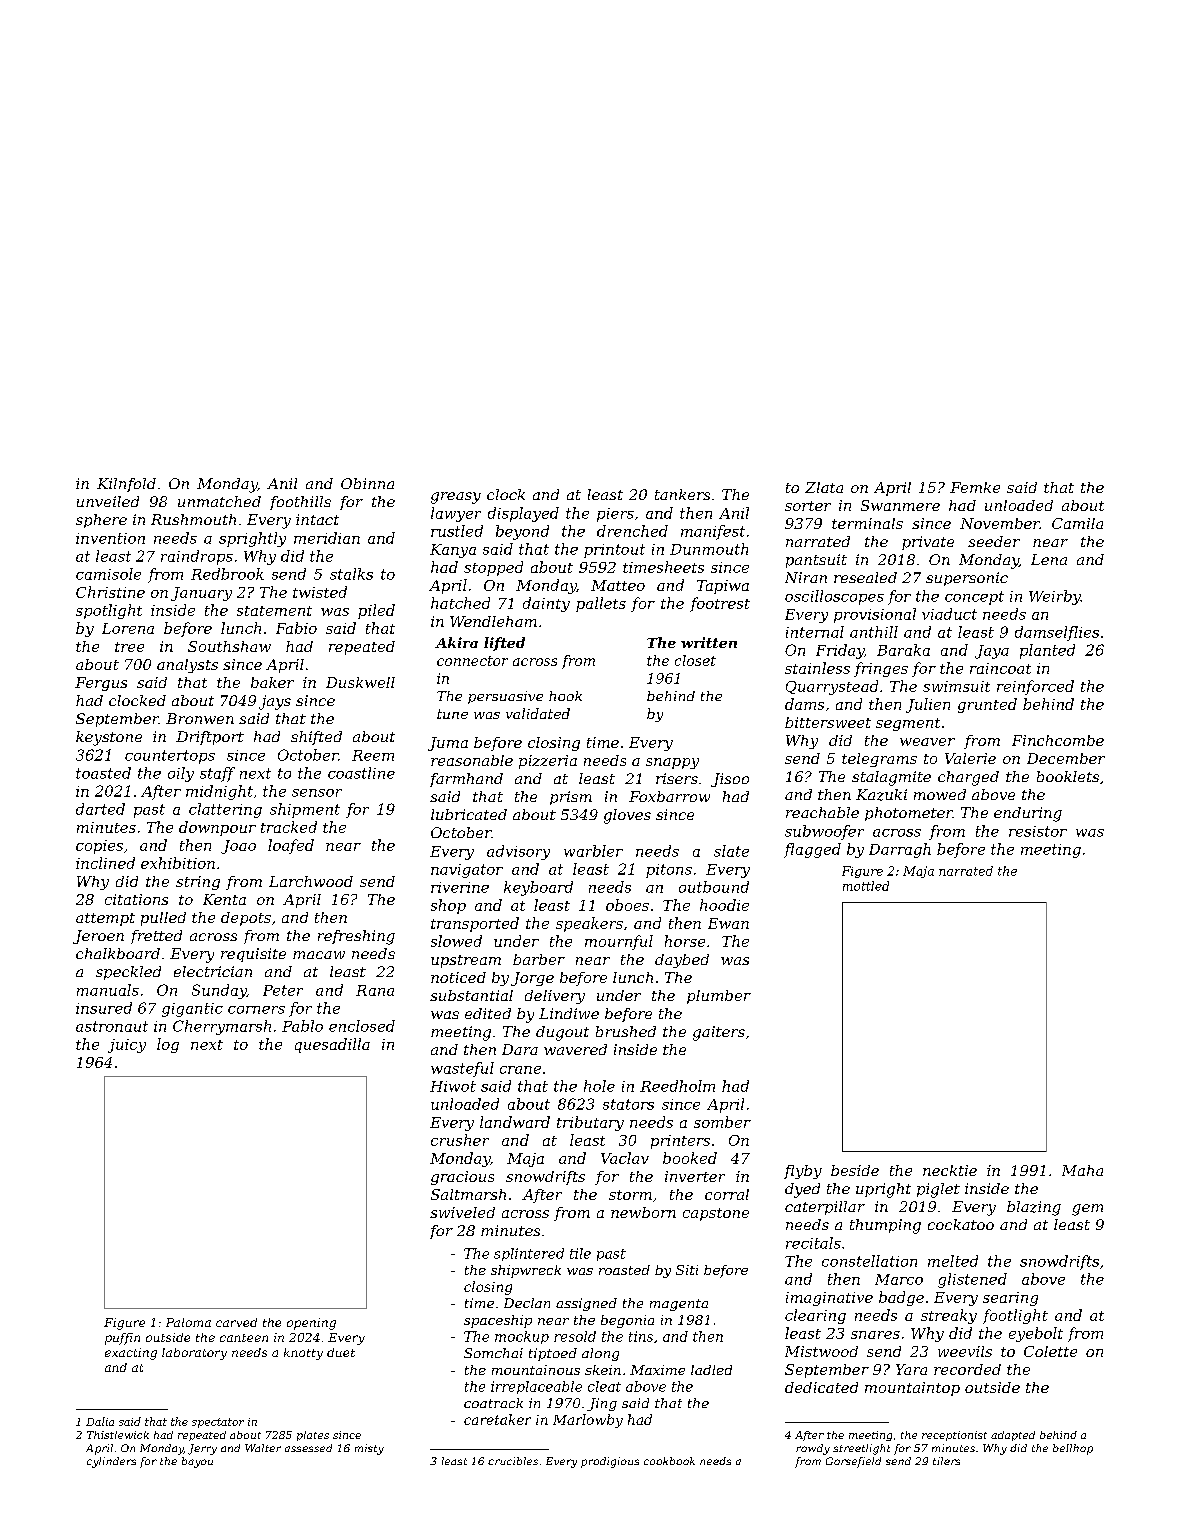 This image has width=1180, height=1527. What do you see at coordinates (1000, 668) in the image?
I see `raincoat` at bounding box center [1000, 668].
